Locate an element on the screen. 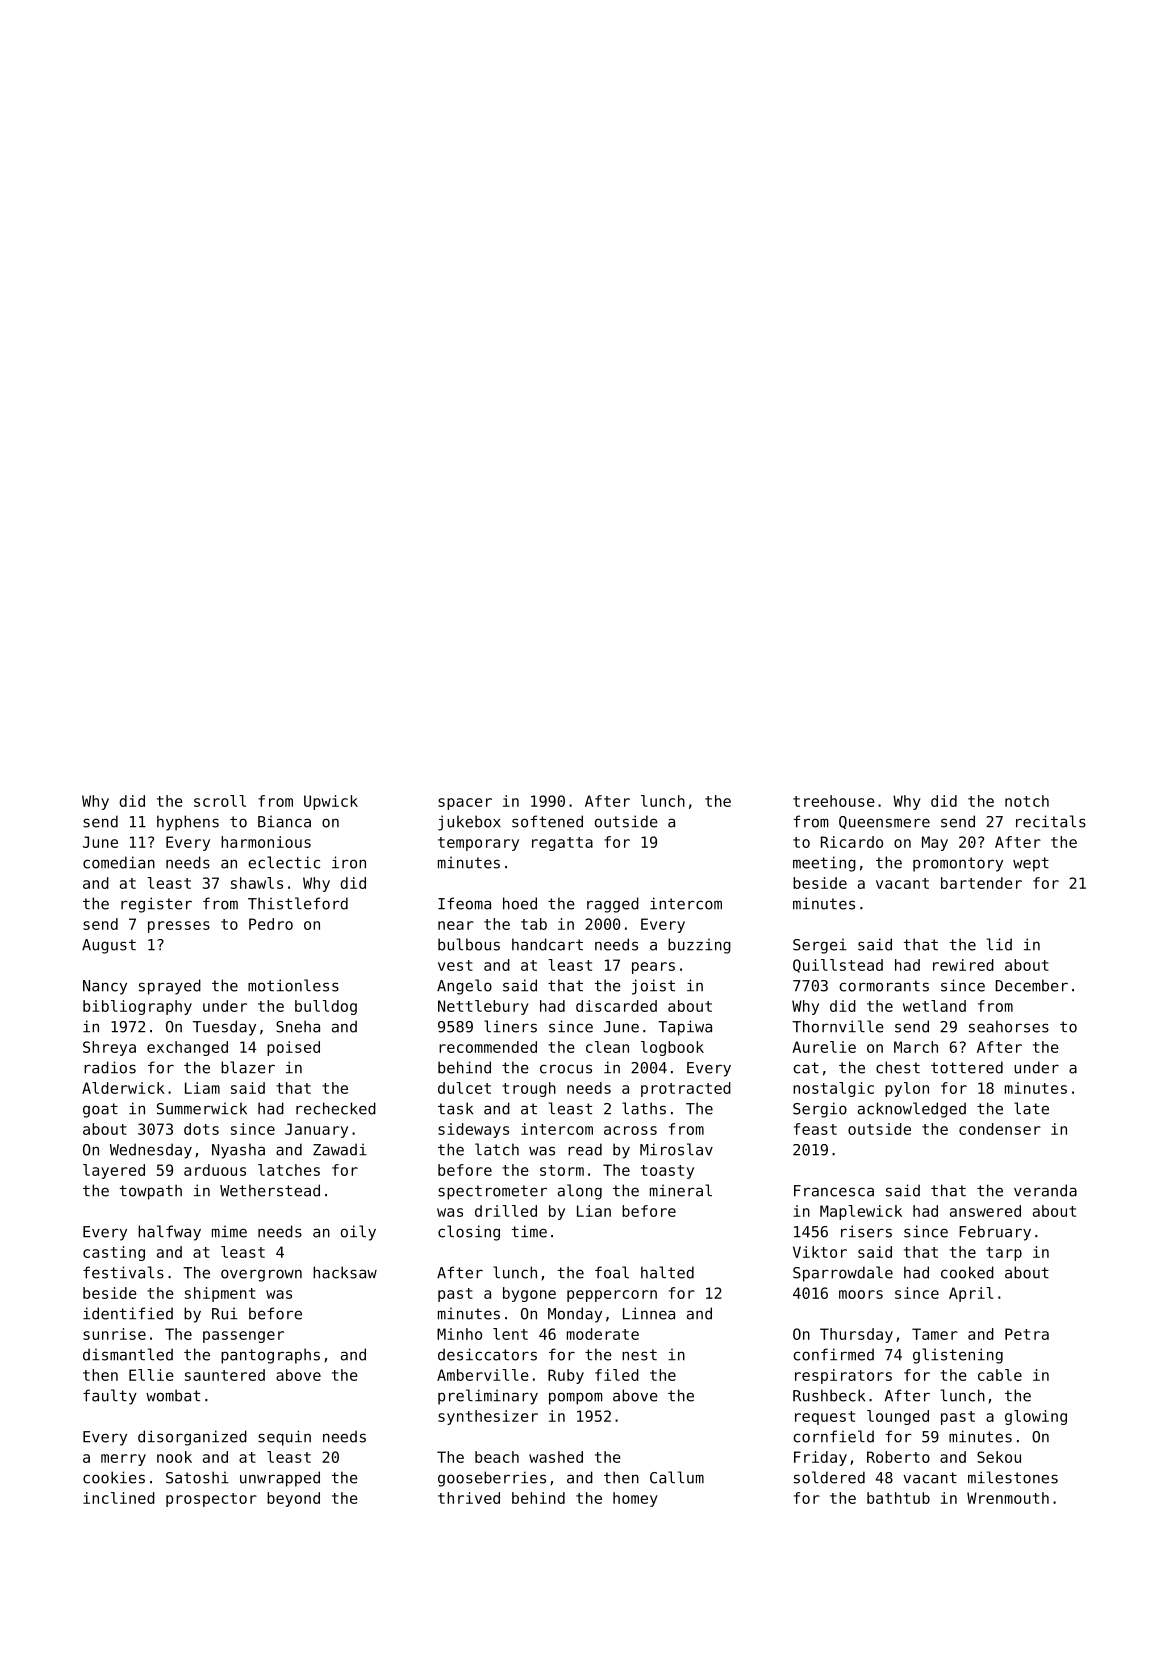  festivals is located at coordinates (123, 1272).
